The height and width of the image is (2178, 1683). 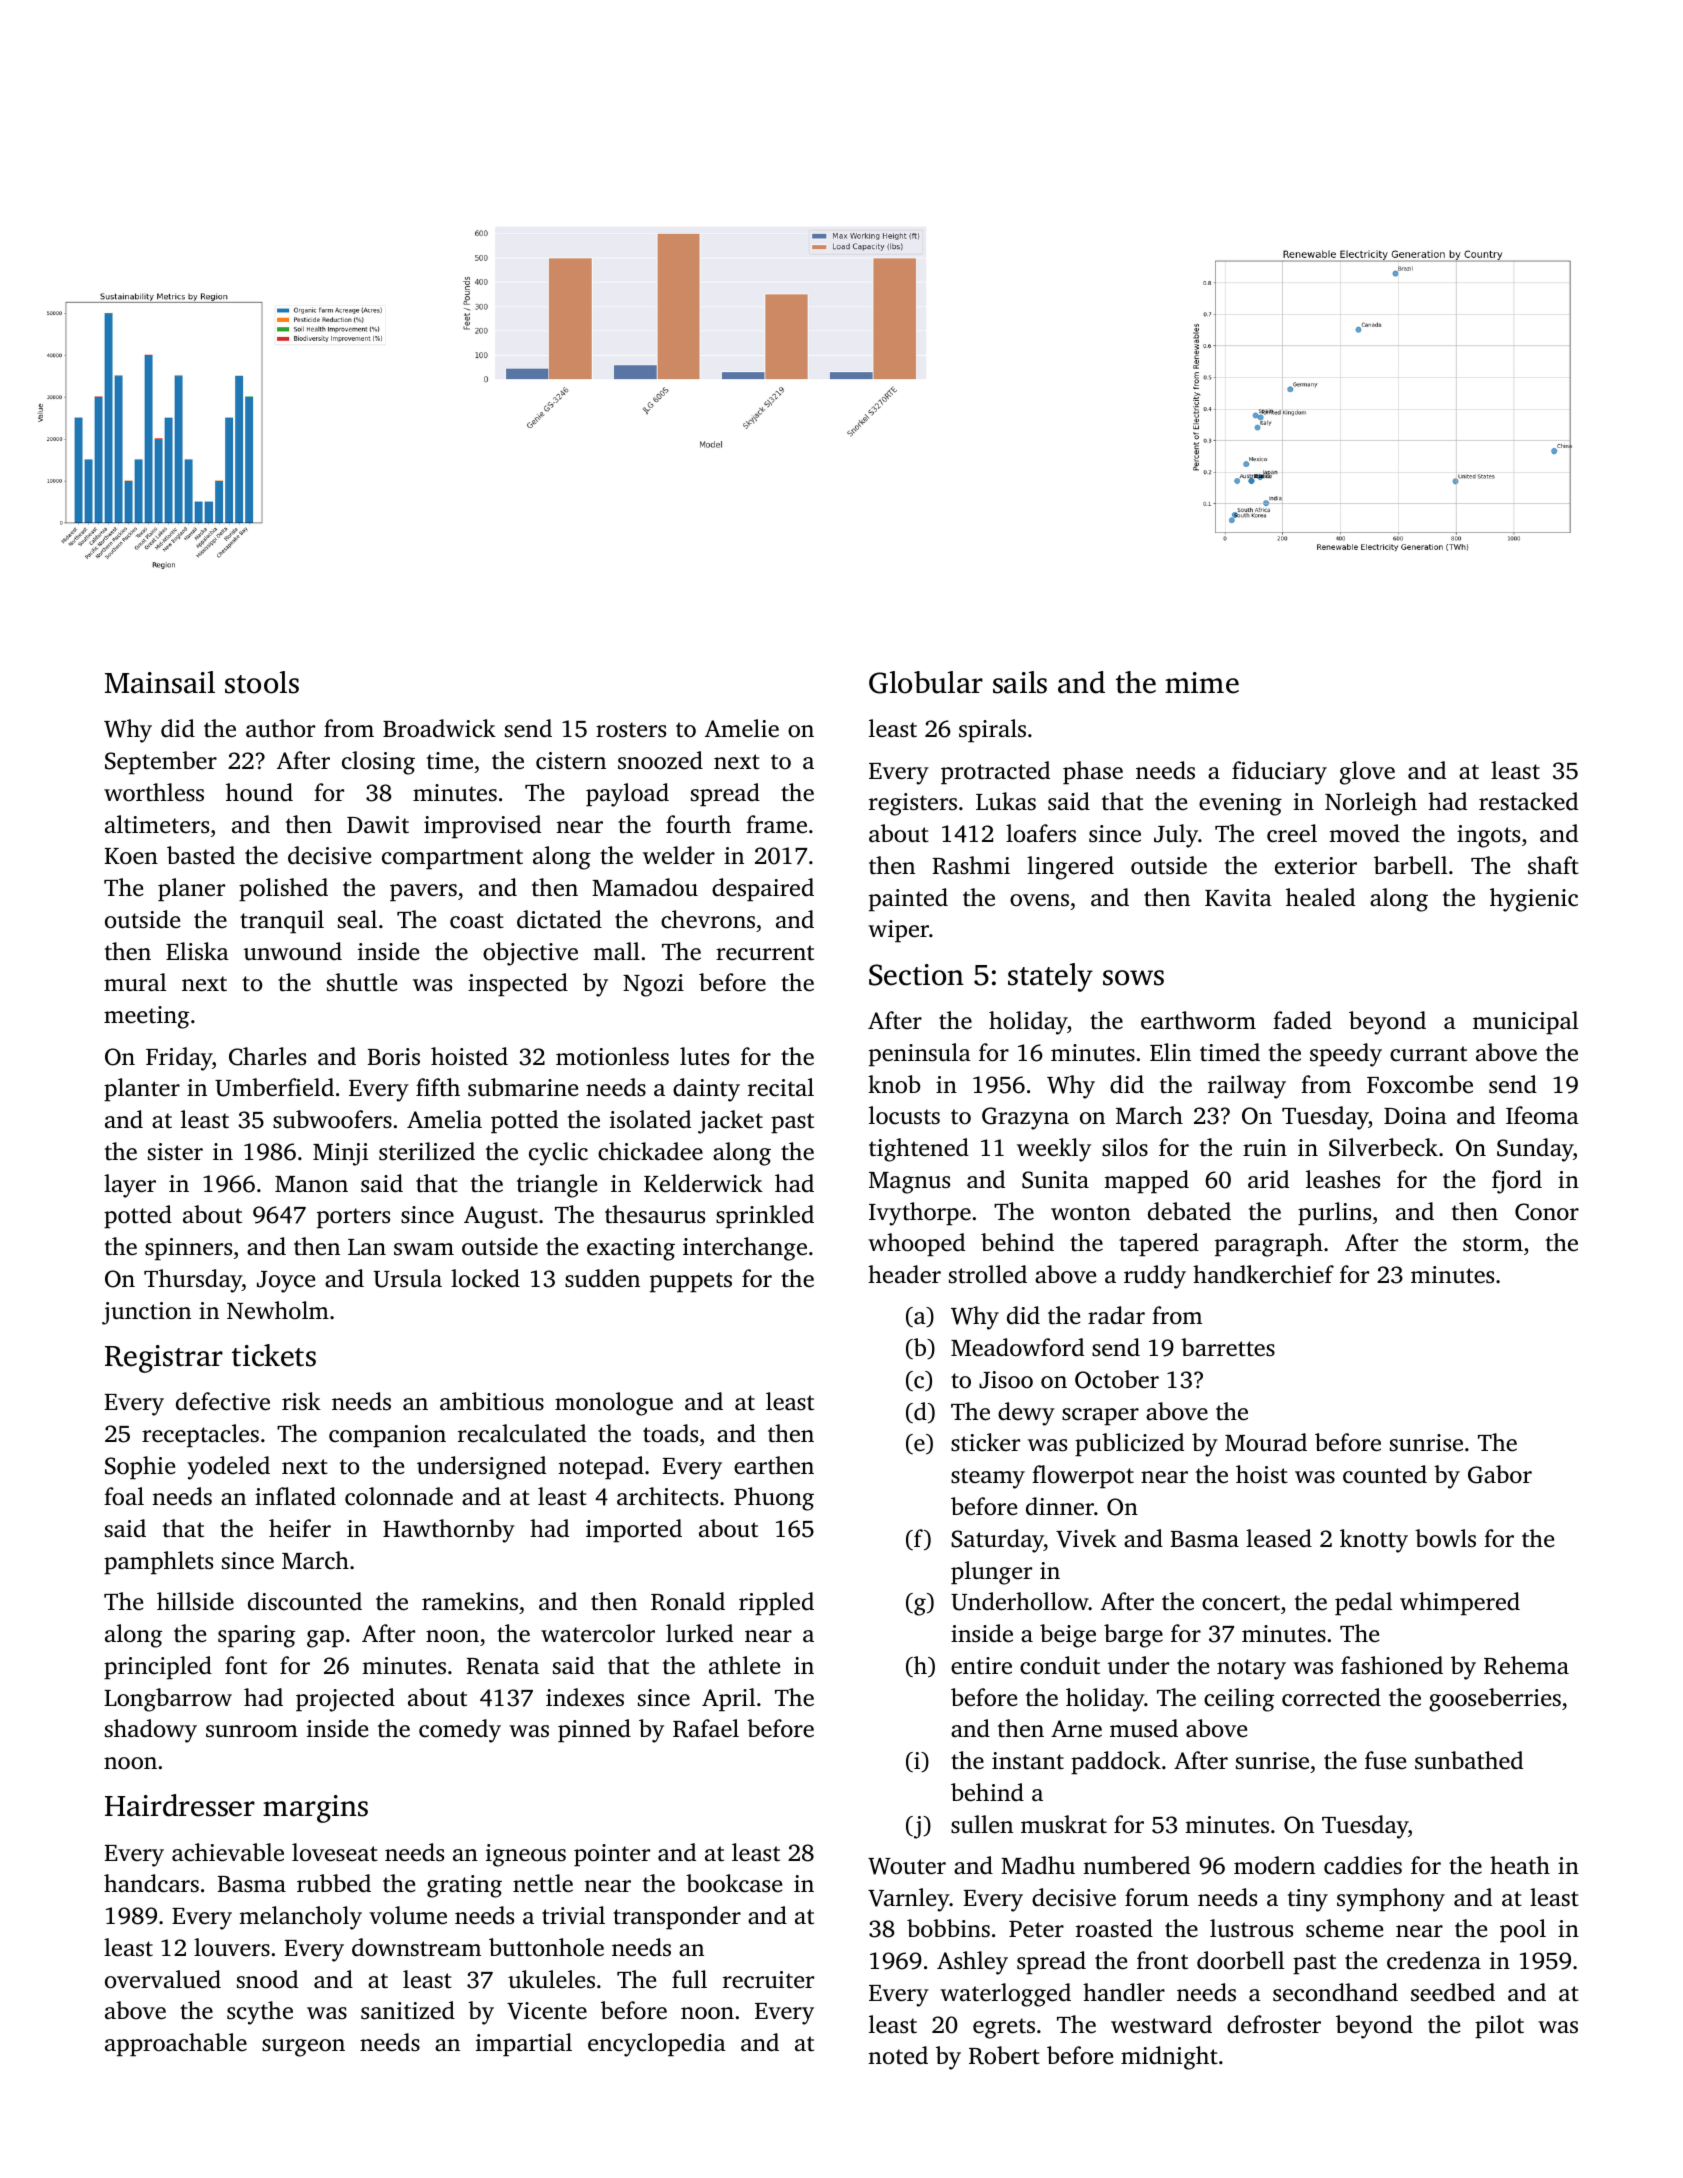 I want to click on locusts, so click(x=904, y=1115).
